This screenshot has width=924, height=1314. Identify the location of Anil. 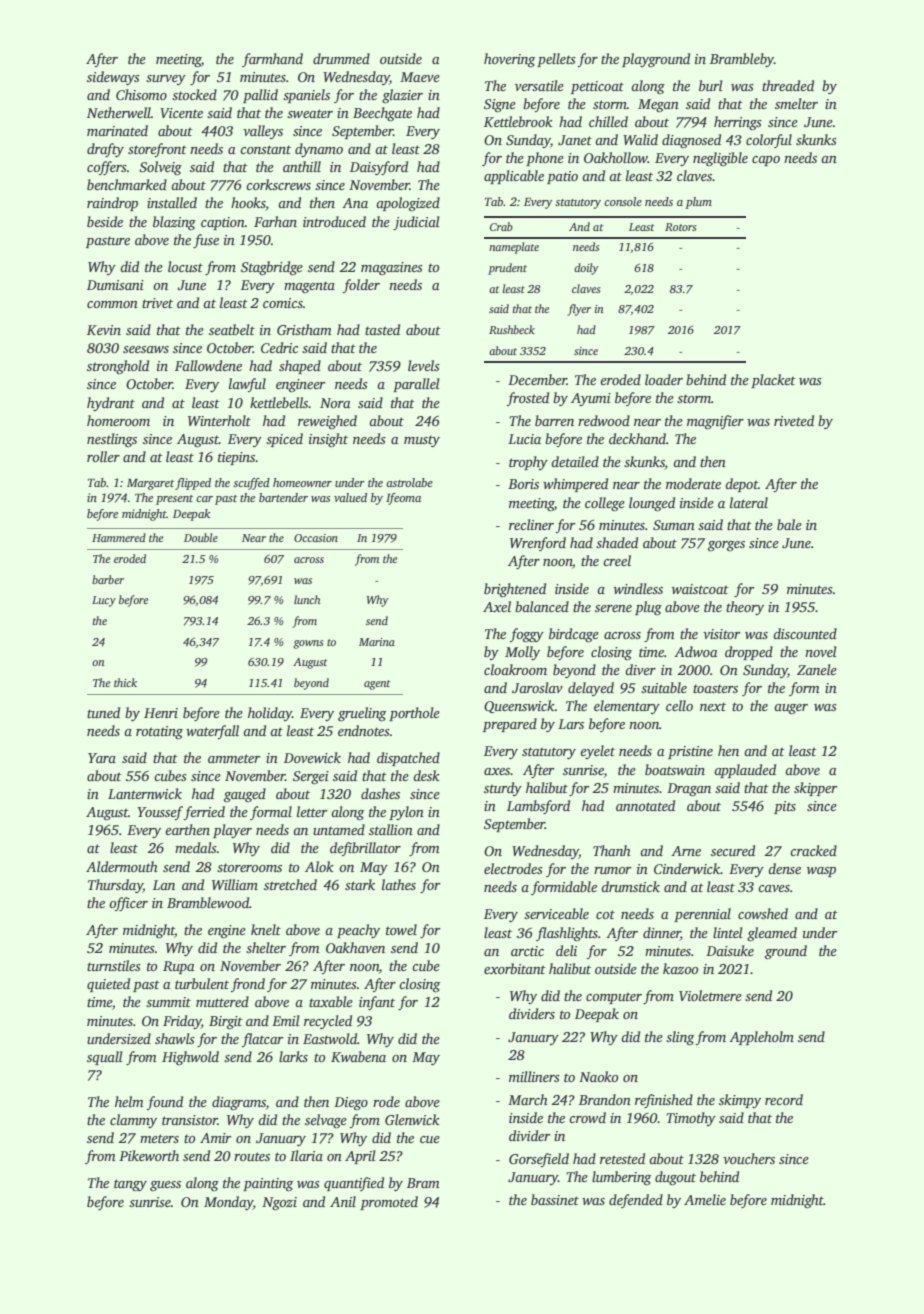
(343, 1201).
